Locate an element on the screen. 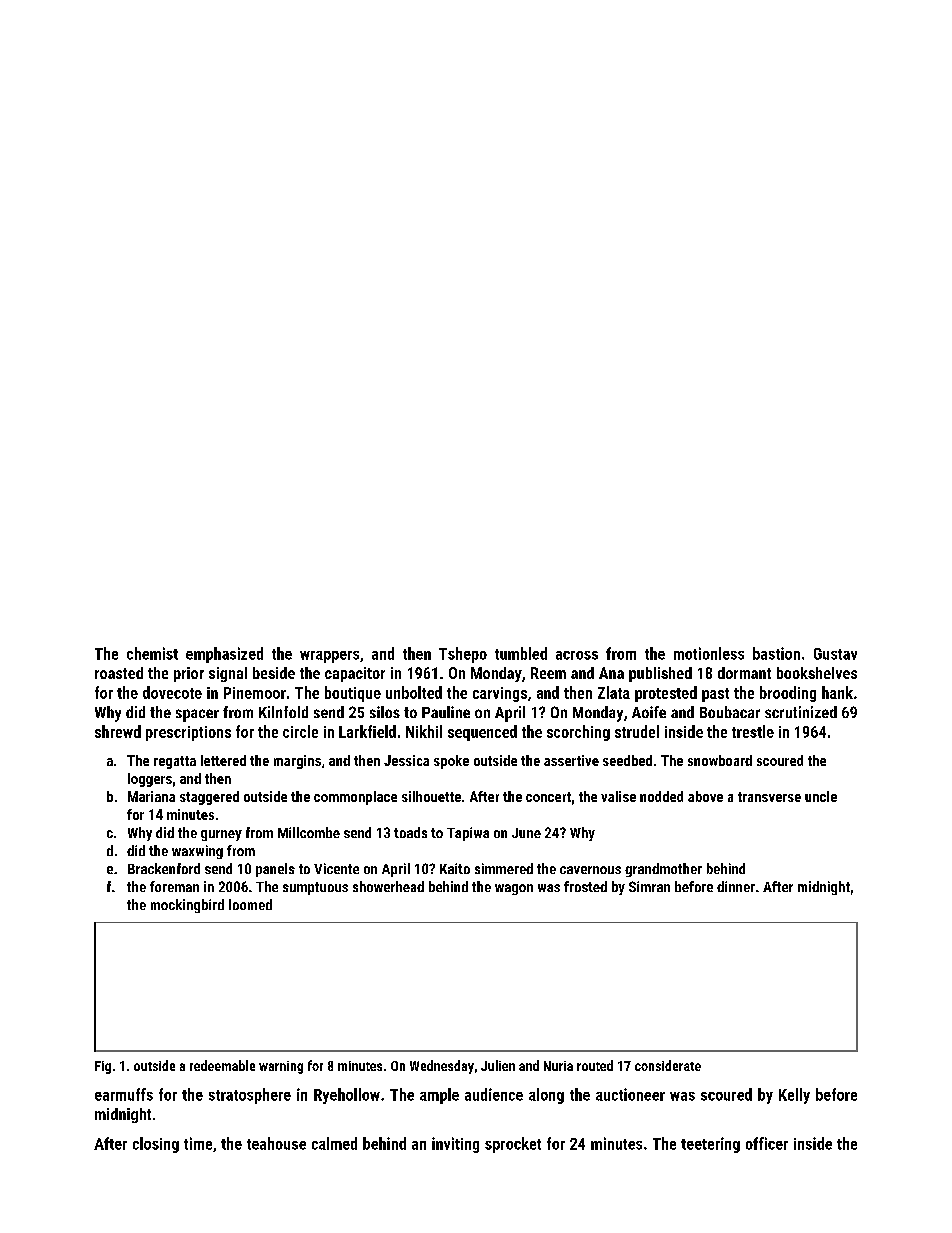 Image resolution: width=952 pixels, height=1233 pixels. closing is located at coordinates (156, 1145).
